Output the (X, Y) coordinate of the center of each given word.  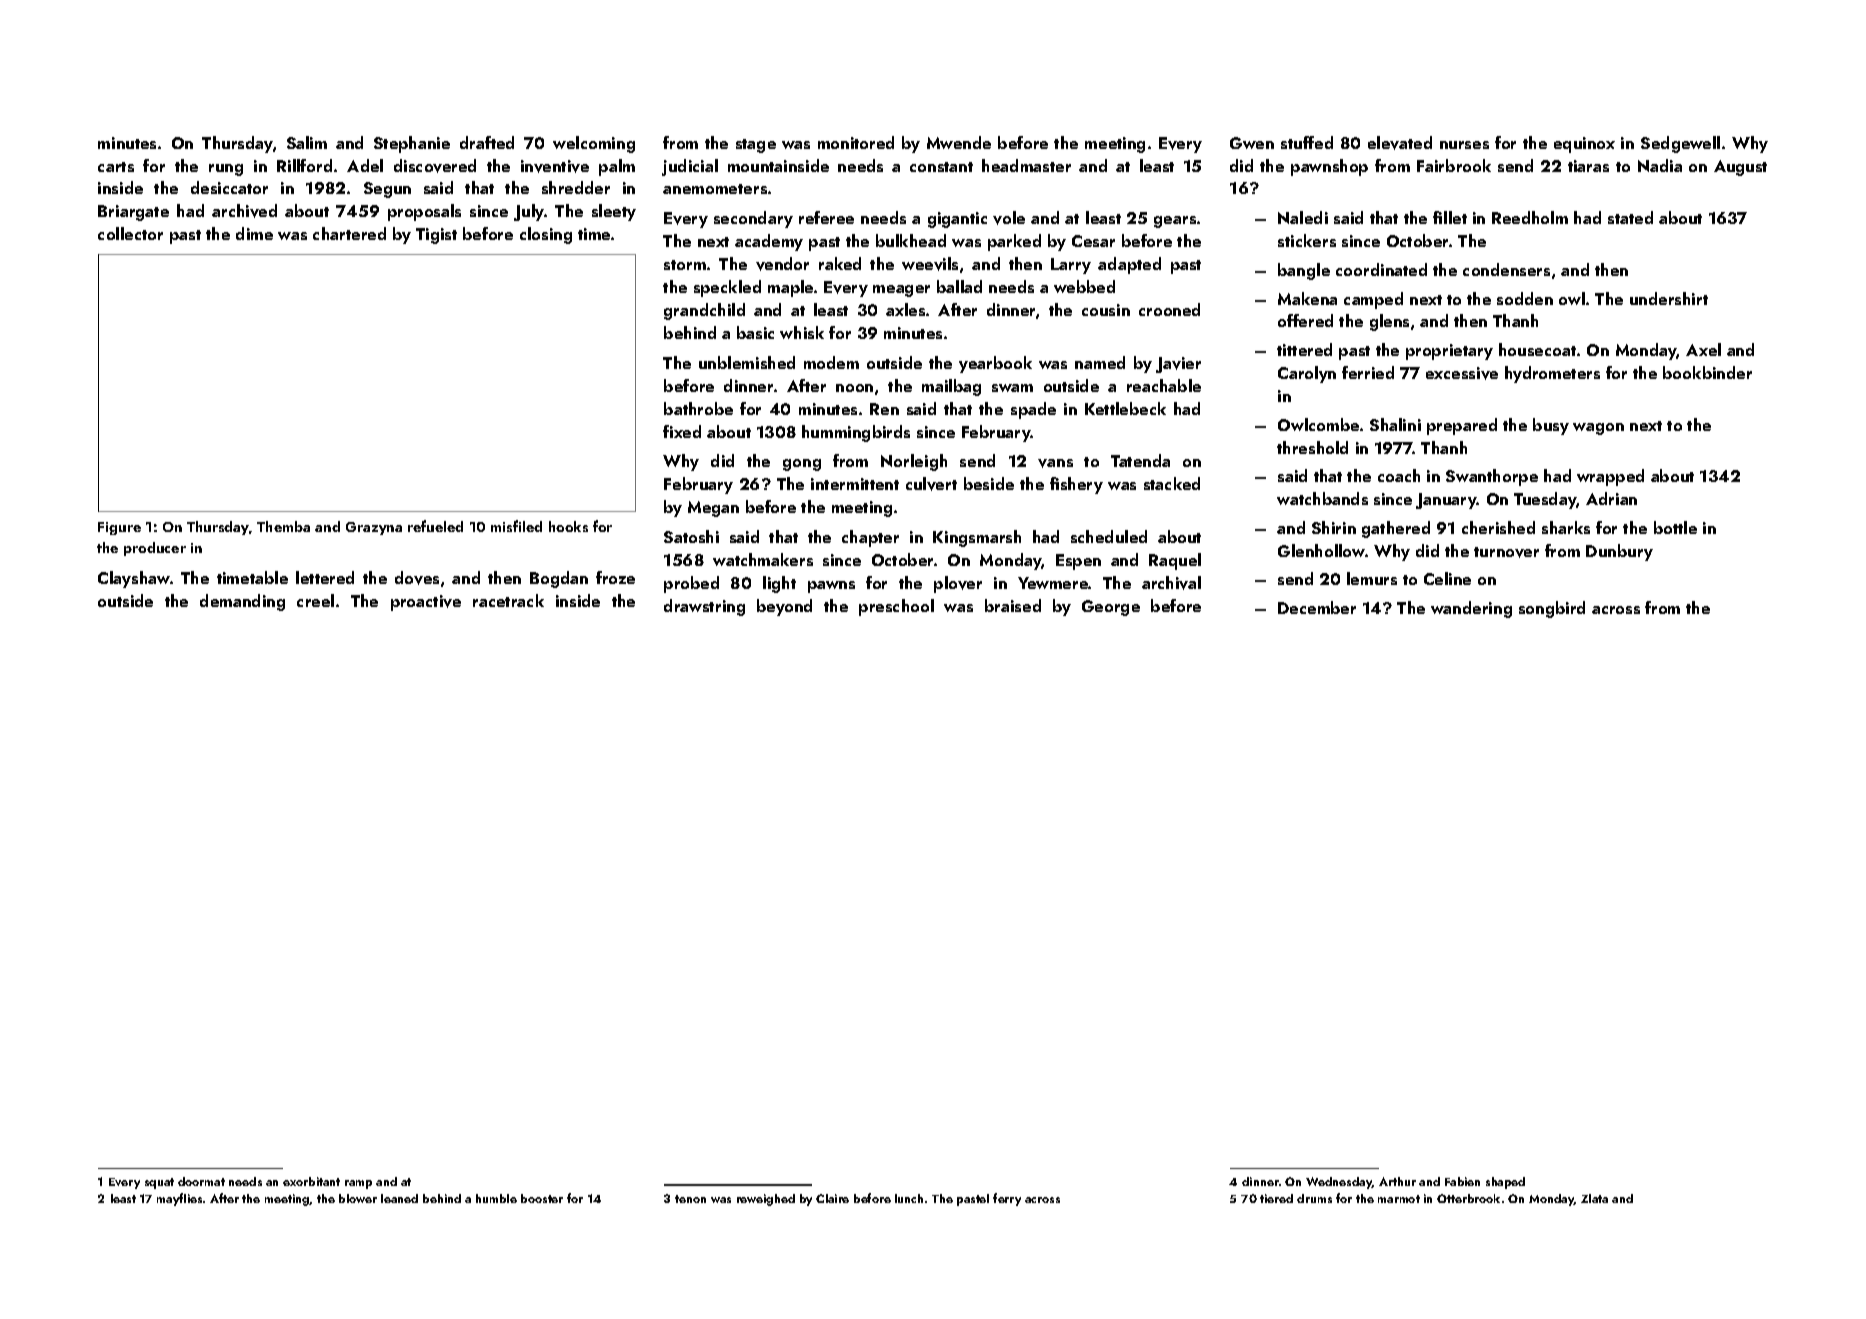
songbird (1552, 609)
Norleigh (914, 462)
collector (130, 233)
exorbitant (311, 1181)
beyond (784, 607)
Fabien (1462, 1181)
